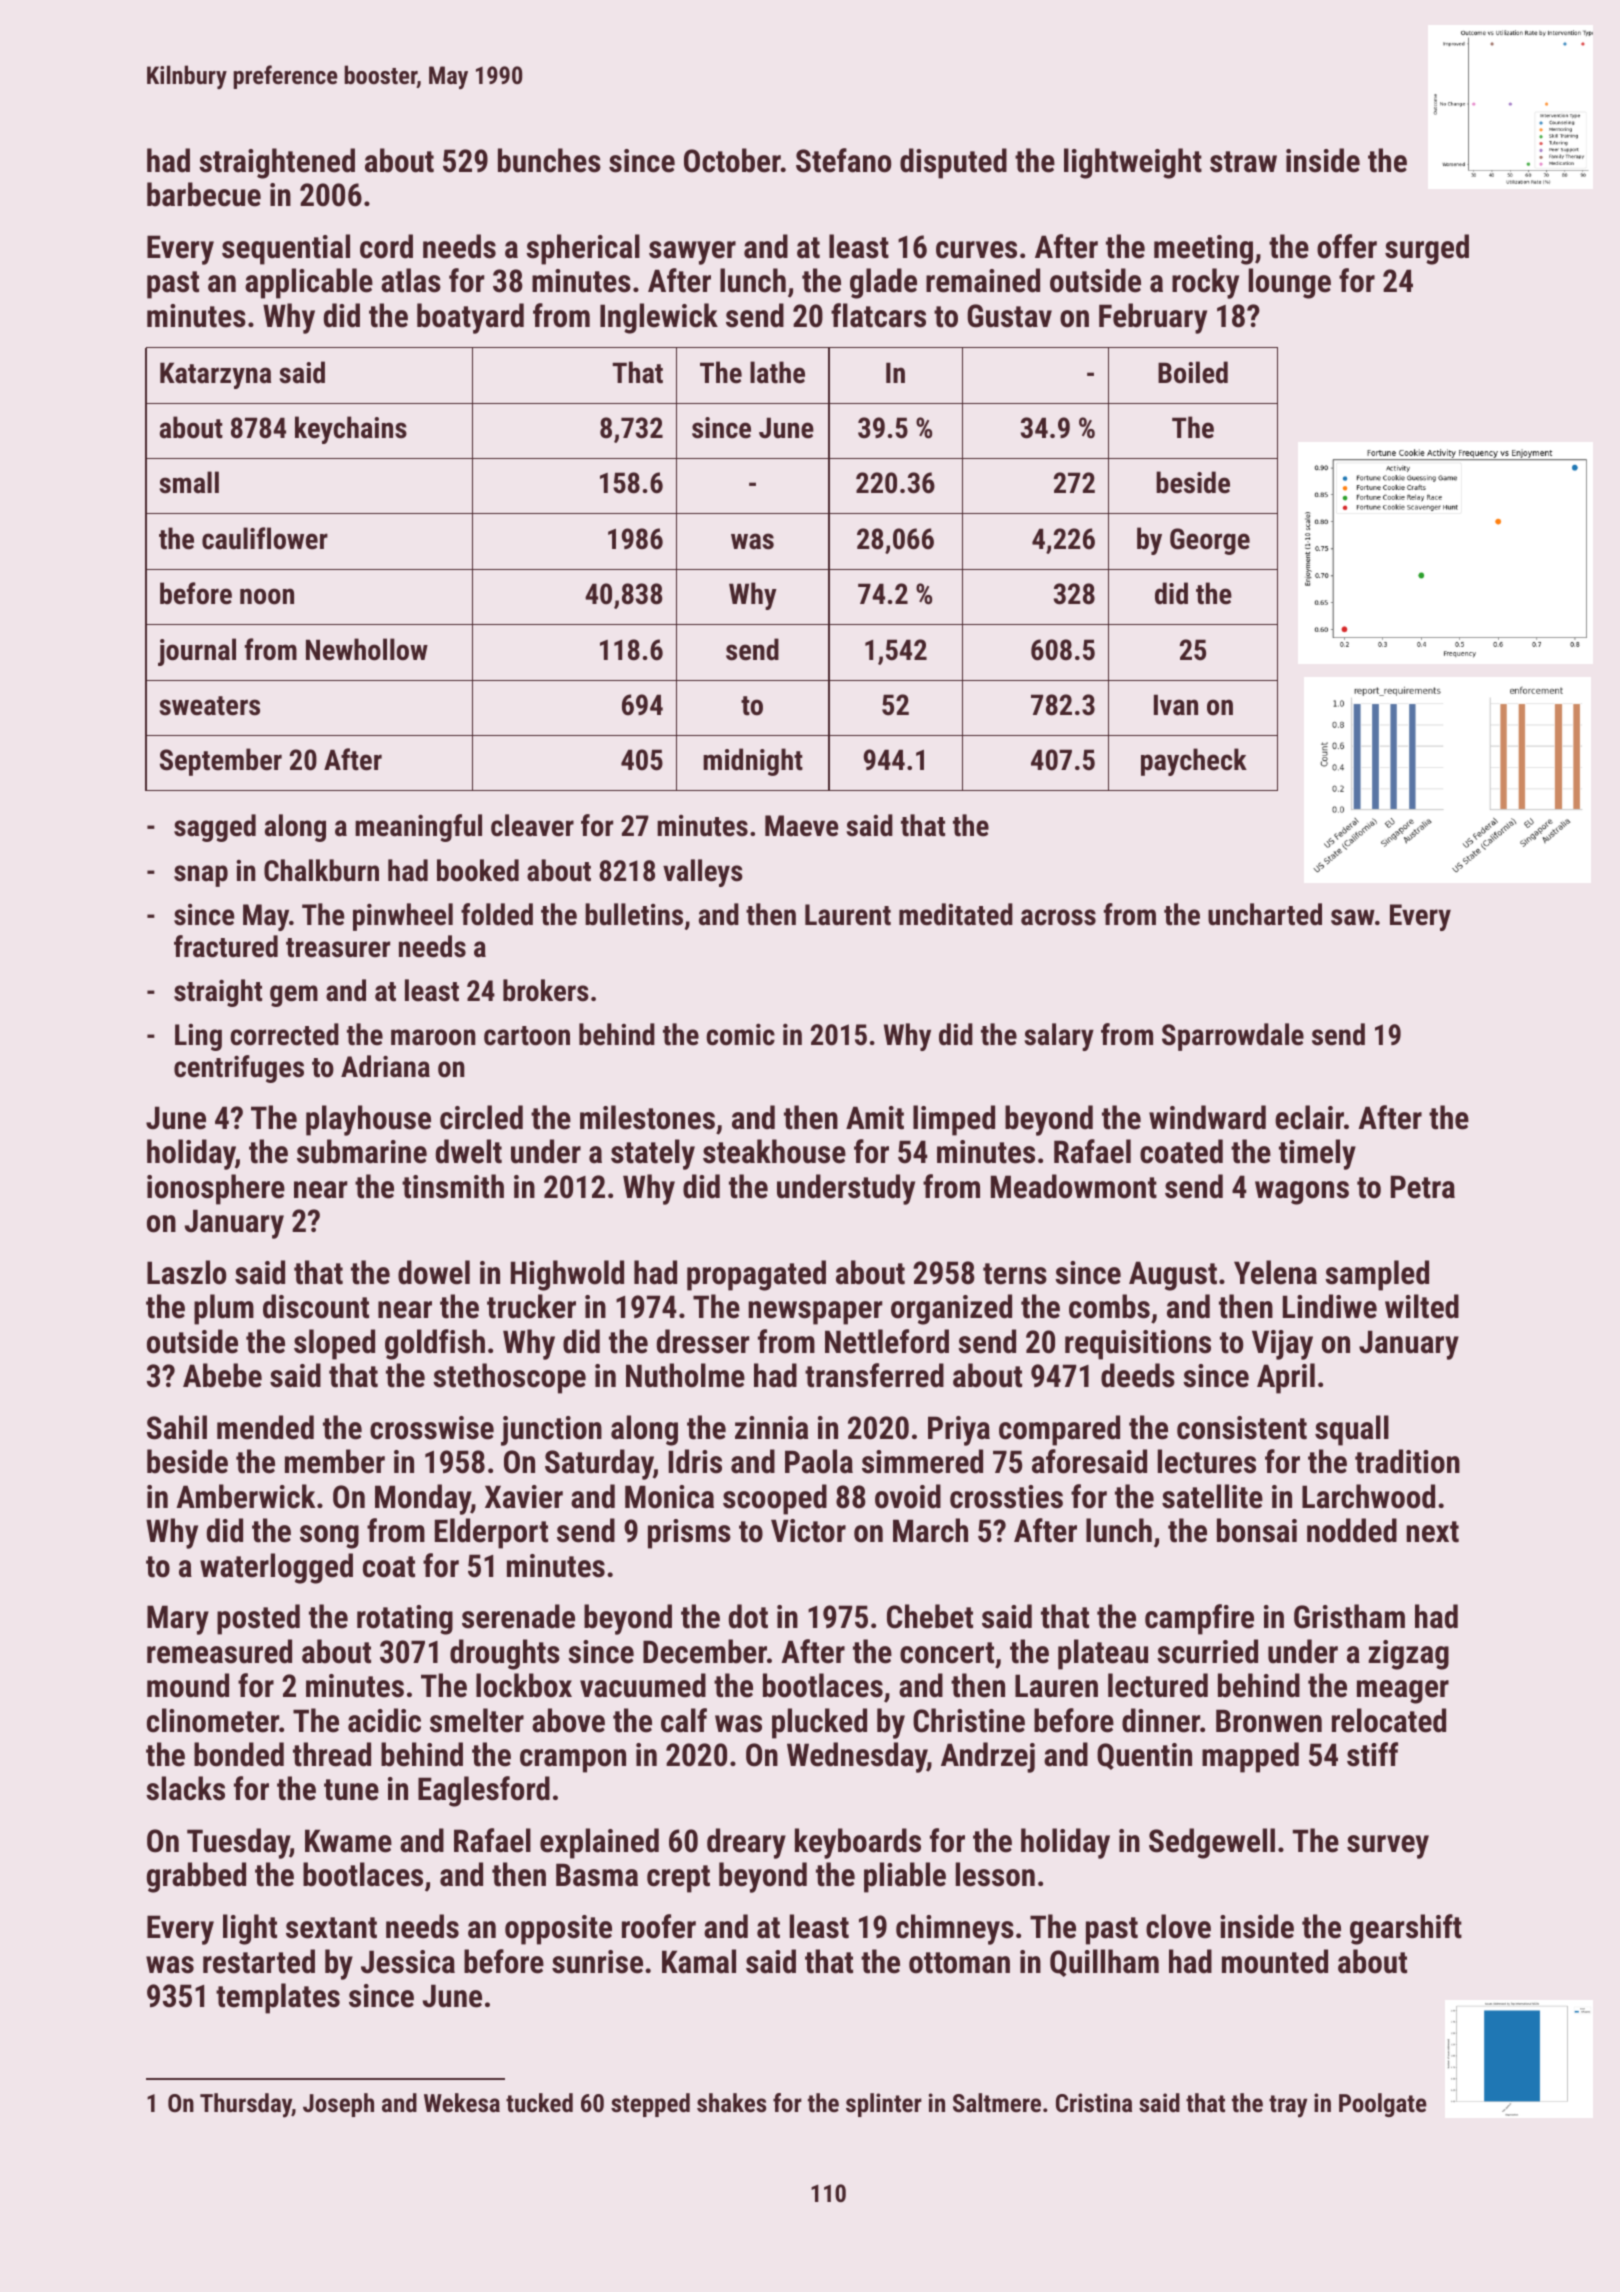 This screenshot has height=2292, width=1620. Describe the element at coordinates (1275, 1272) in the screenshot. I see `Yelena` at that location.
